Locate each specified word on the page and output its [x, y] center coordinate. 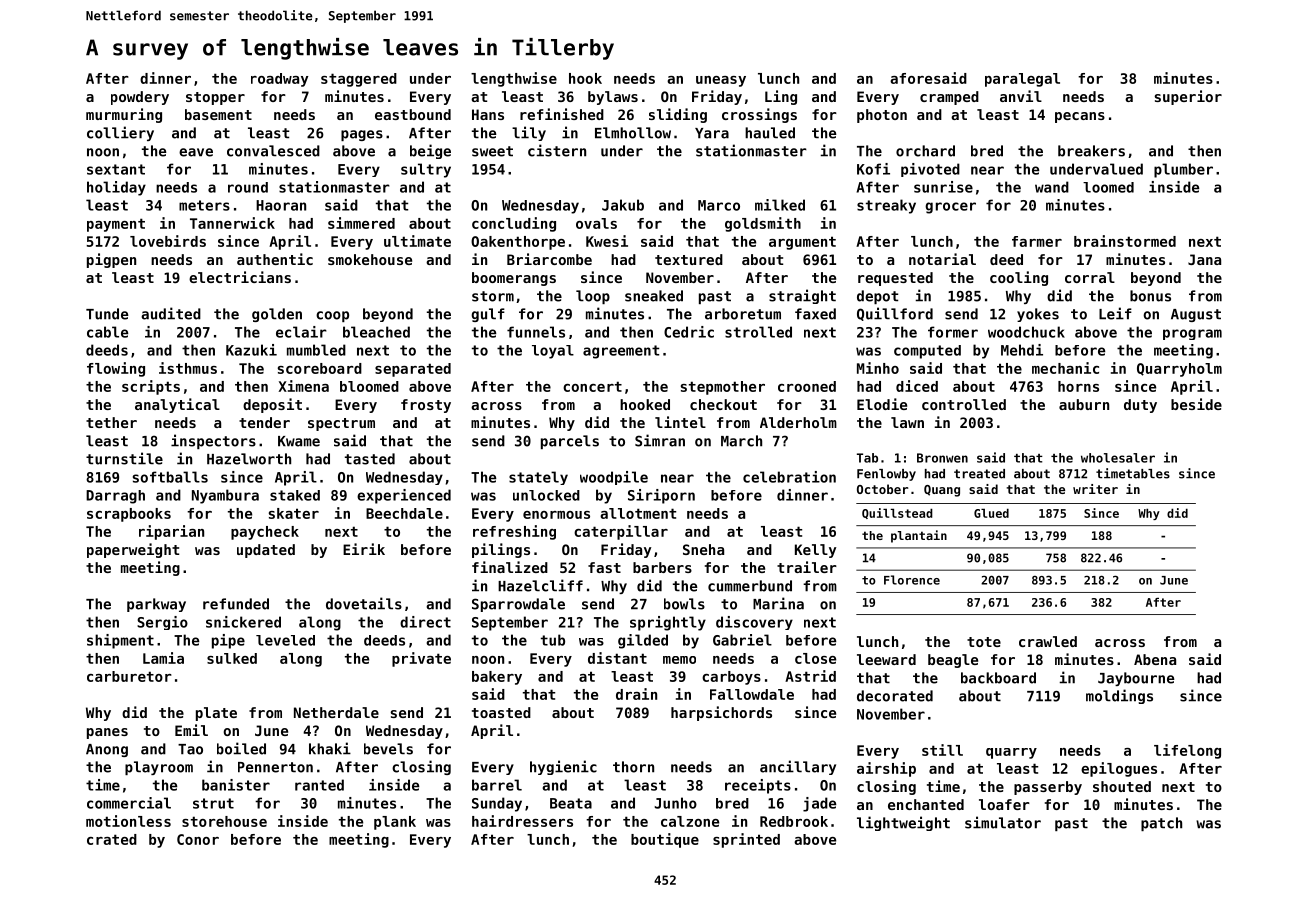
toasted [501, 712]
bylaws [613, 98]
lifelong [1187, 751]
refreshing [514, 532]
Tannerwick [232, 223]
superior [1188, 97]
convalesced [273, 151]
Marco [719, 205]
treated [979, 474]
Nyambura [225, 496]
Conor [198, 839]
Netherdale [336, 712]
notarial [942, 259]
